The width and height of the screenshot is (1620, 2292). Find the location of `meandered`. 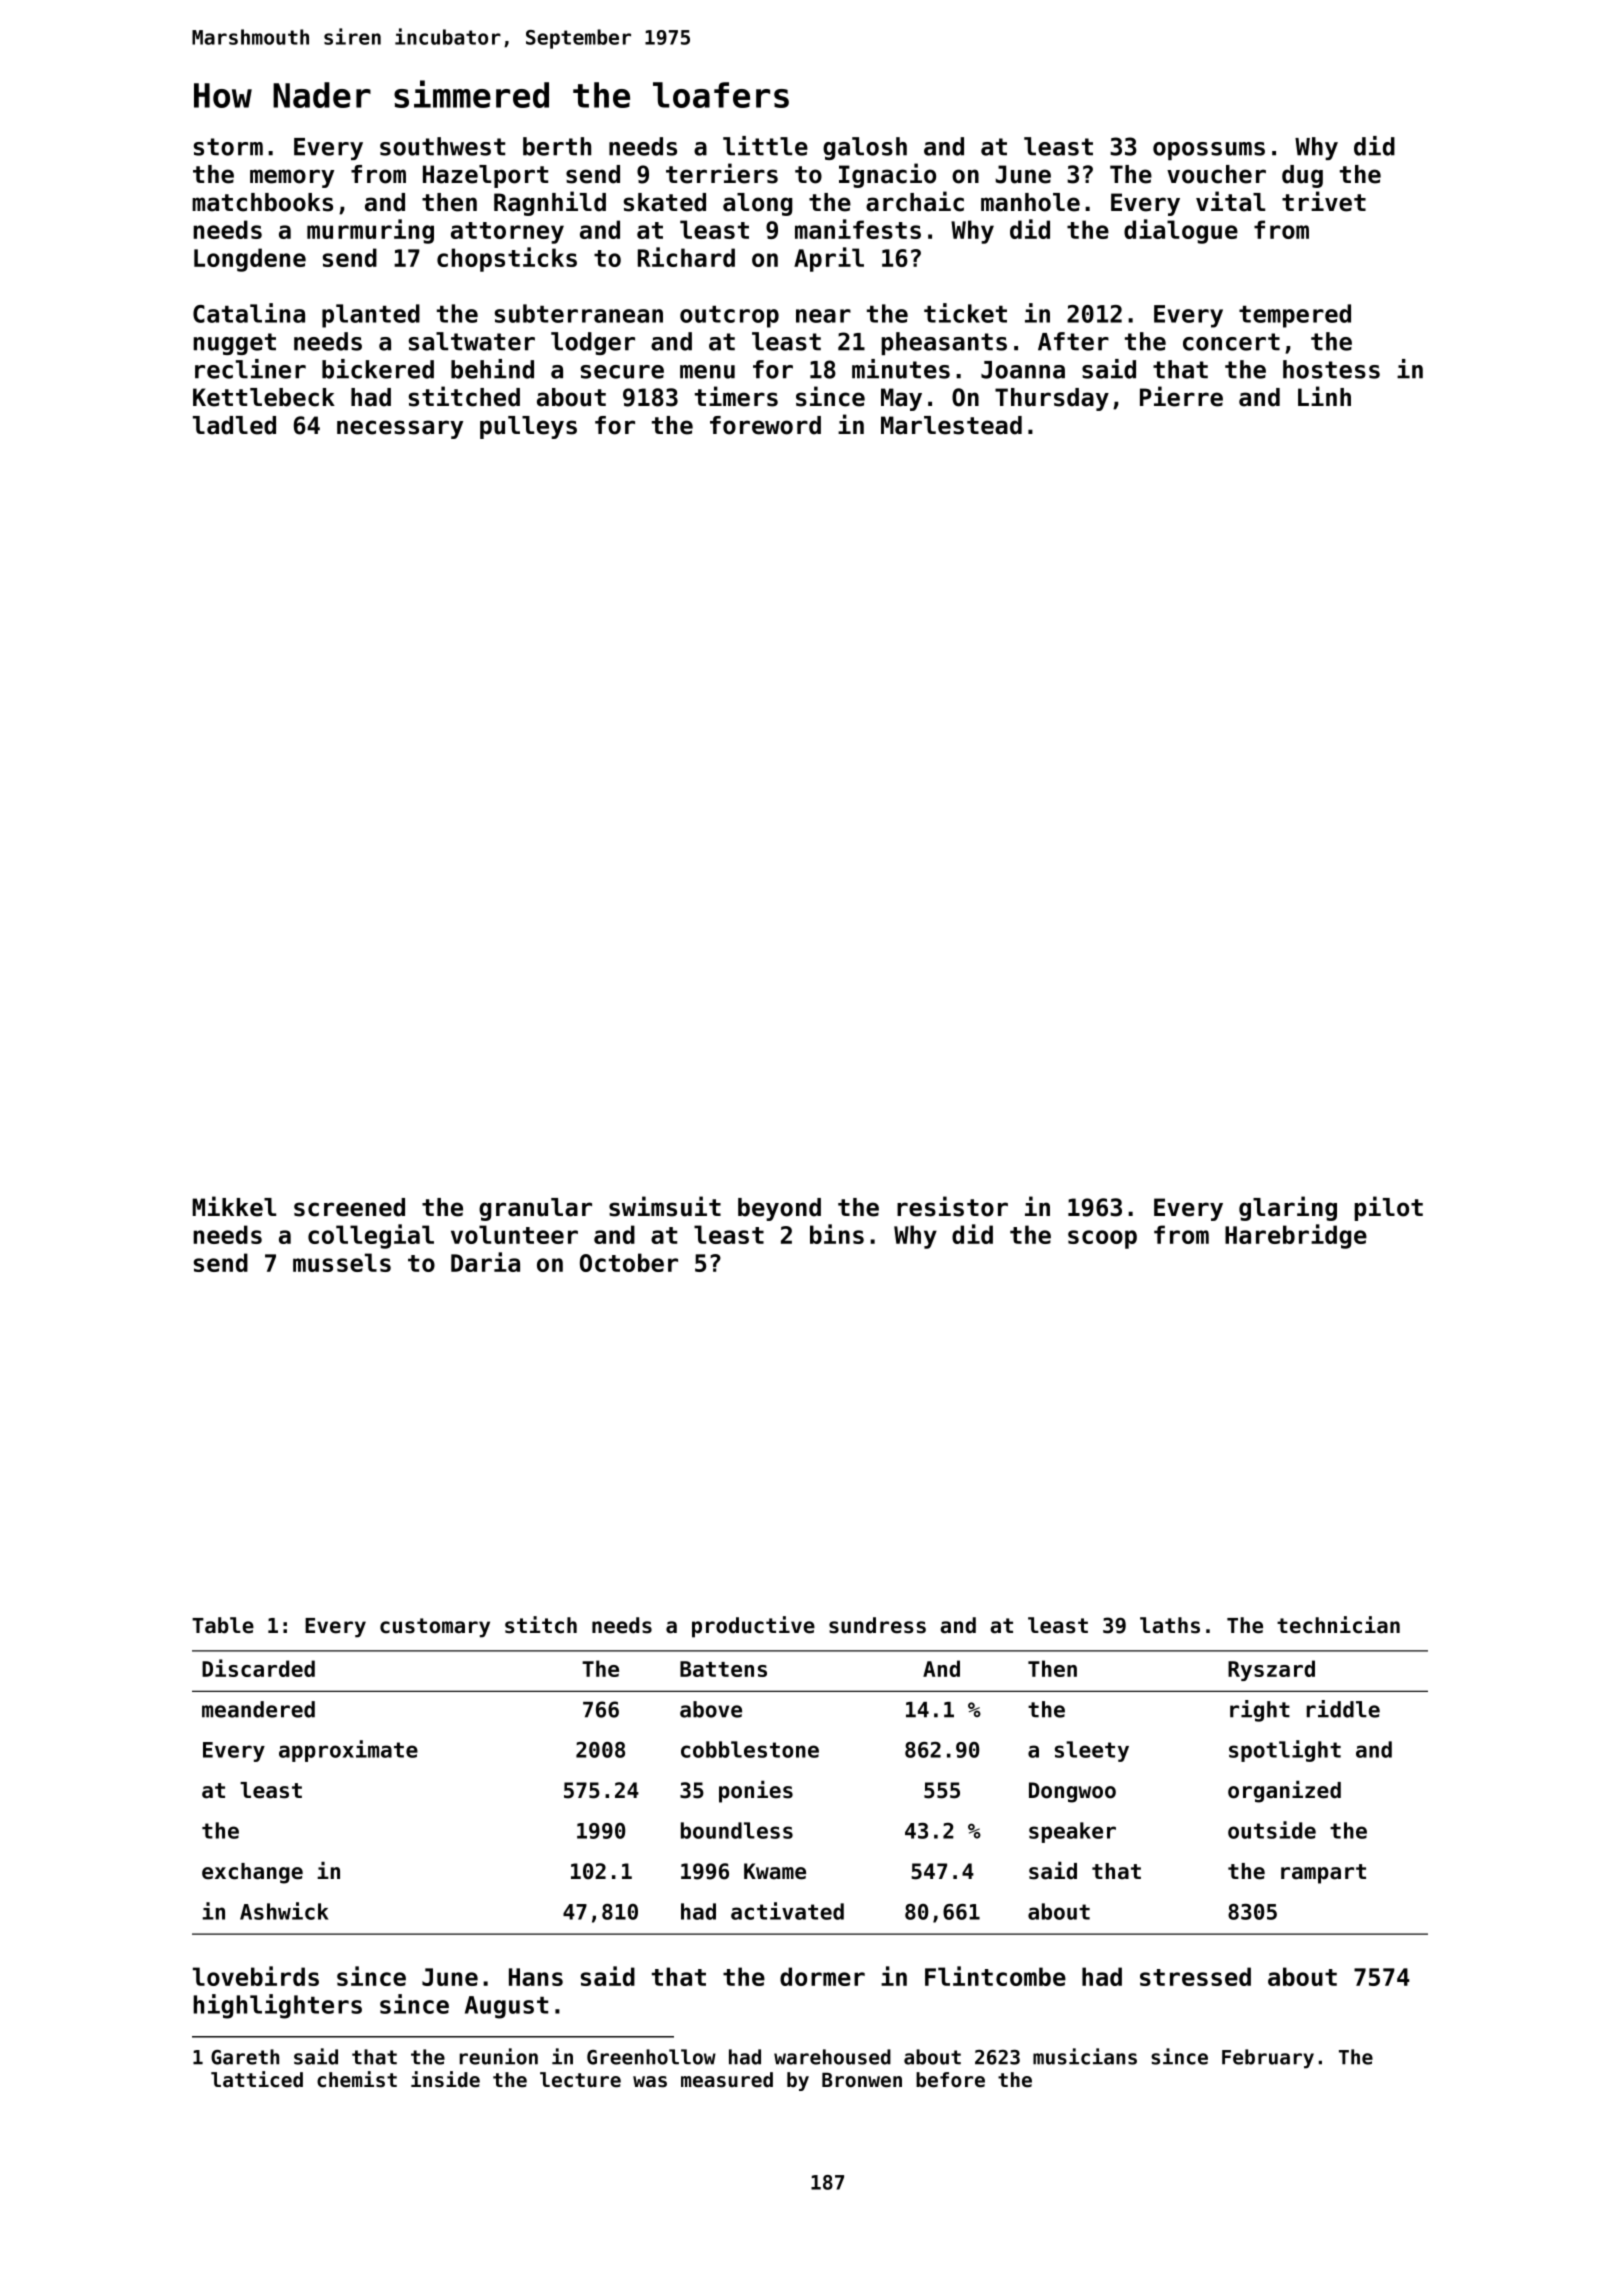

meandered is located at coordinates (258, 1709).
